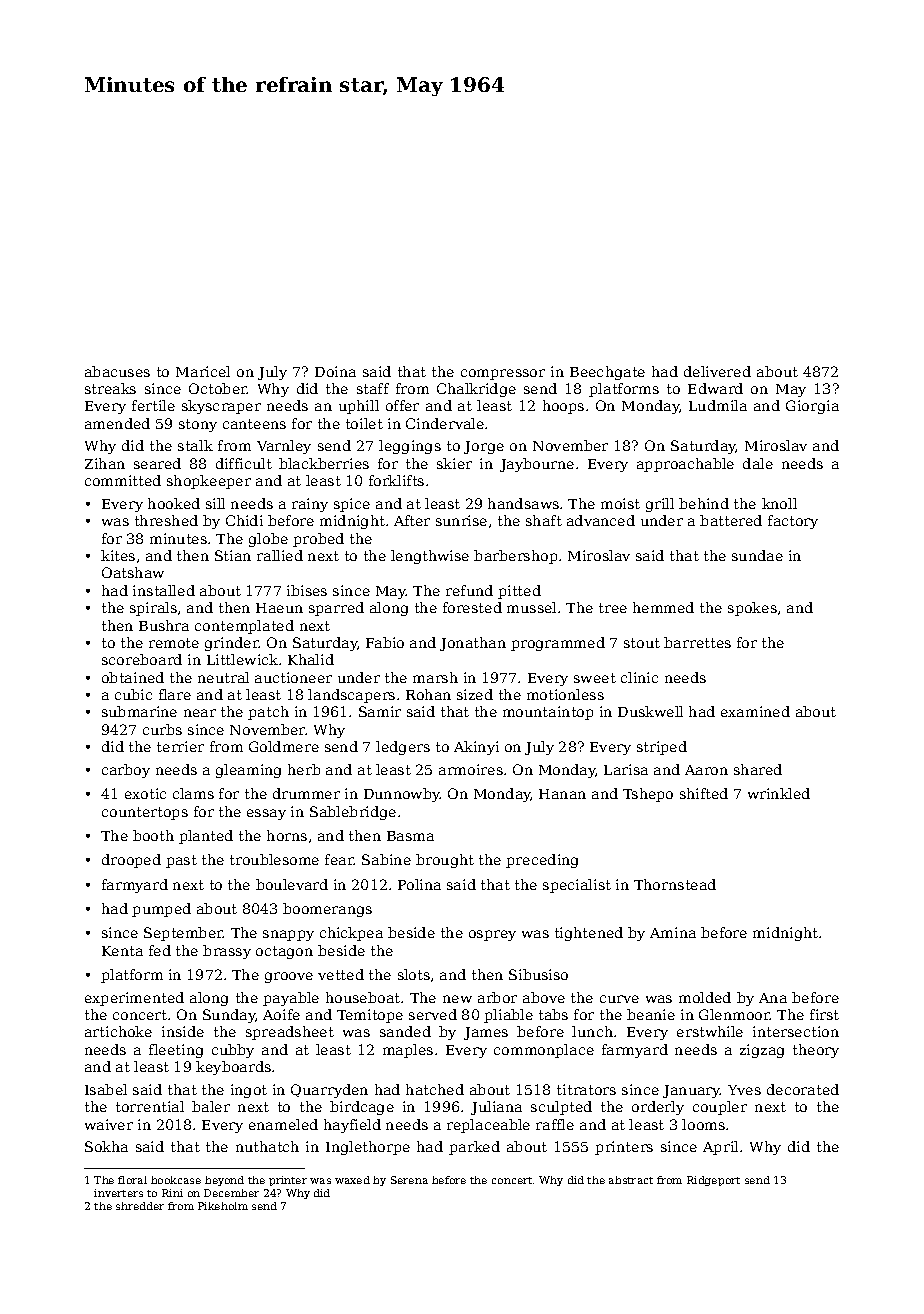  What do you see at coordinates (503, 374) in the screenshot?
I see `compressor` at bounding box center [503, 374].
